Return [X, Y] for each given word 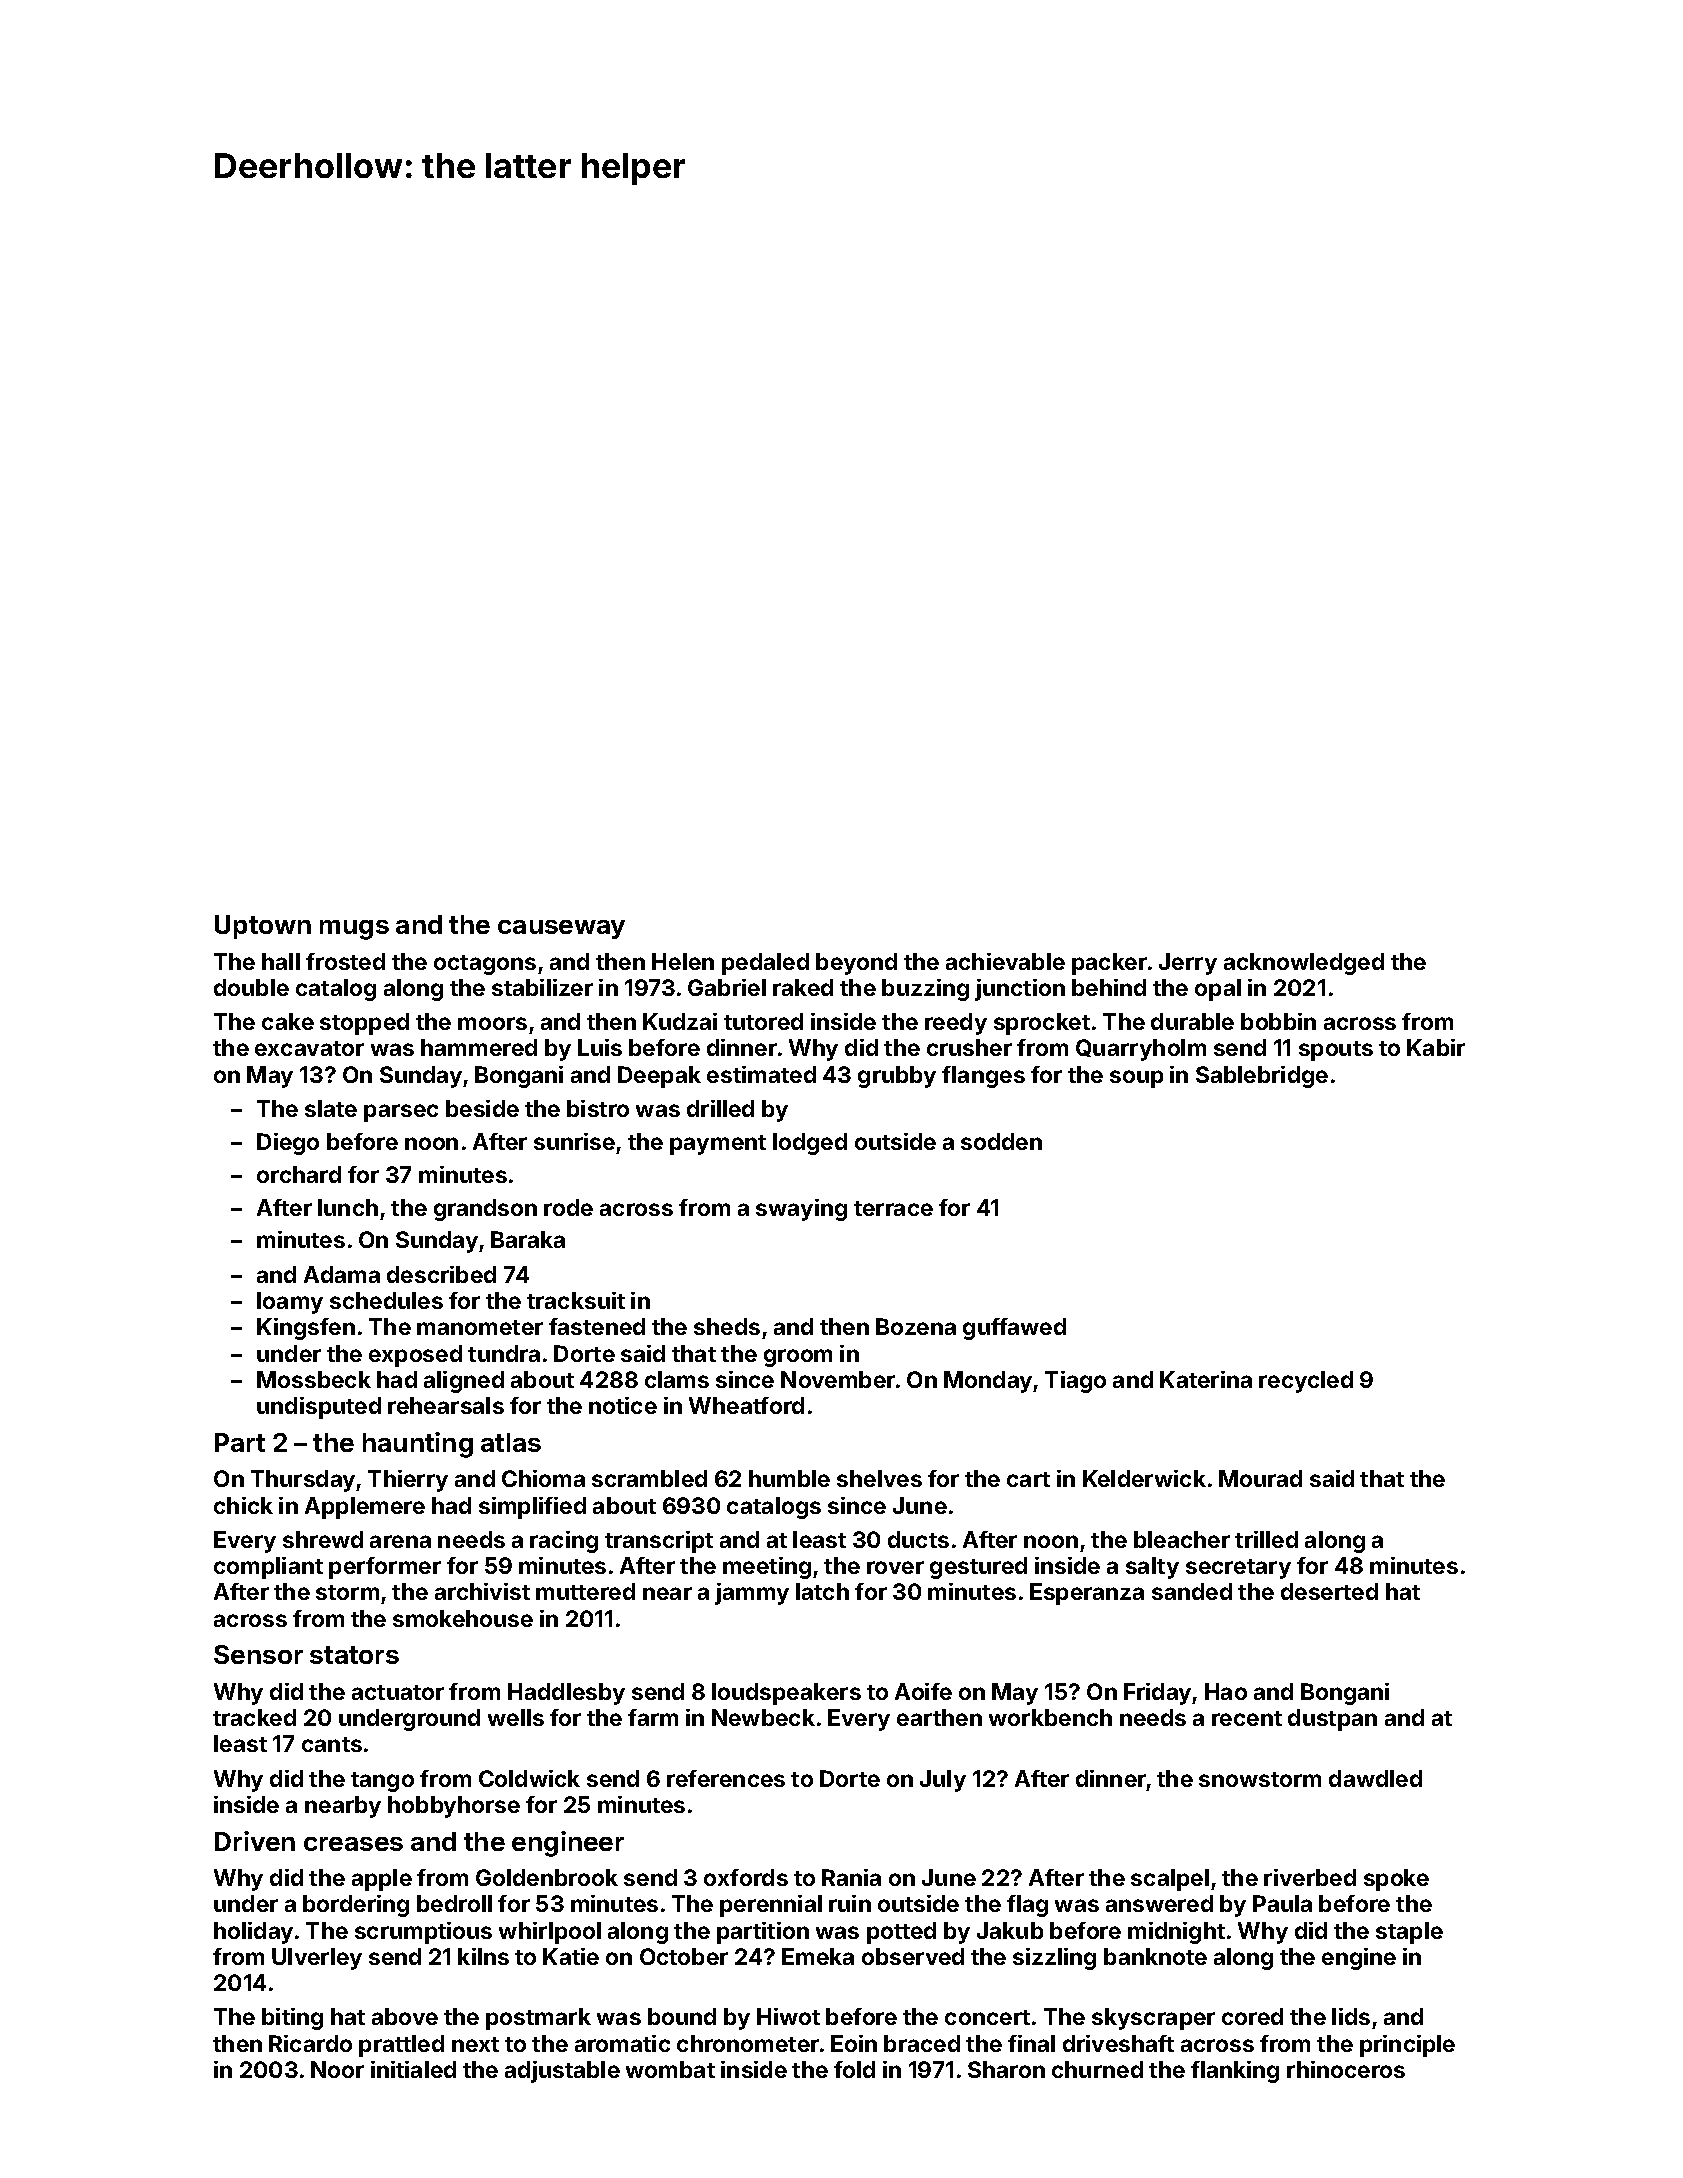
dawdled [1375, 1778]
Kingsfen [306, 1329]
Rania [851, 1877]
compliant [268, 1568]
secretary [1238, 1569]
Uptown [263, 927]
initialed [413, 2069]
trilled [1266, 1539]
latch [822, 1591]
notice [623, 1405]
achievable [1005, 961]
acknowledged [1304, 964]
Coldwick [529, 1778]
